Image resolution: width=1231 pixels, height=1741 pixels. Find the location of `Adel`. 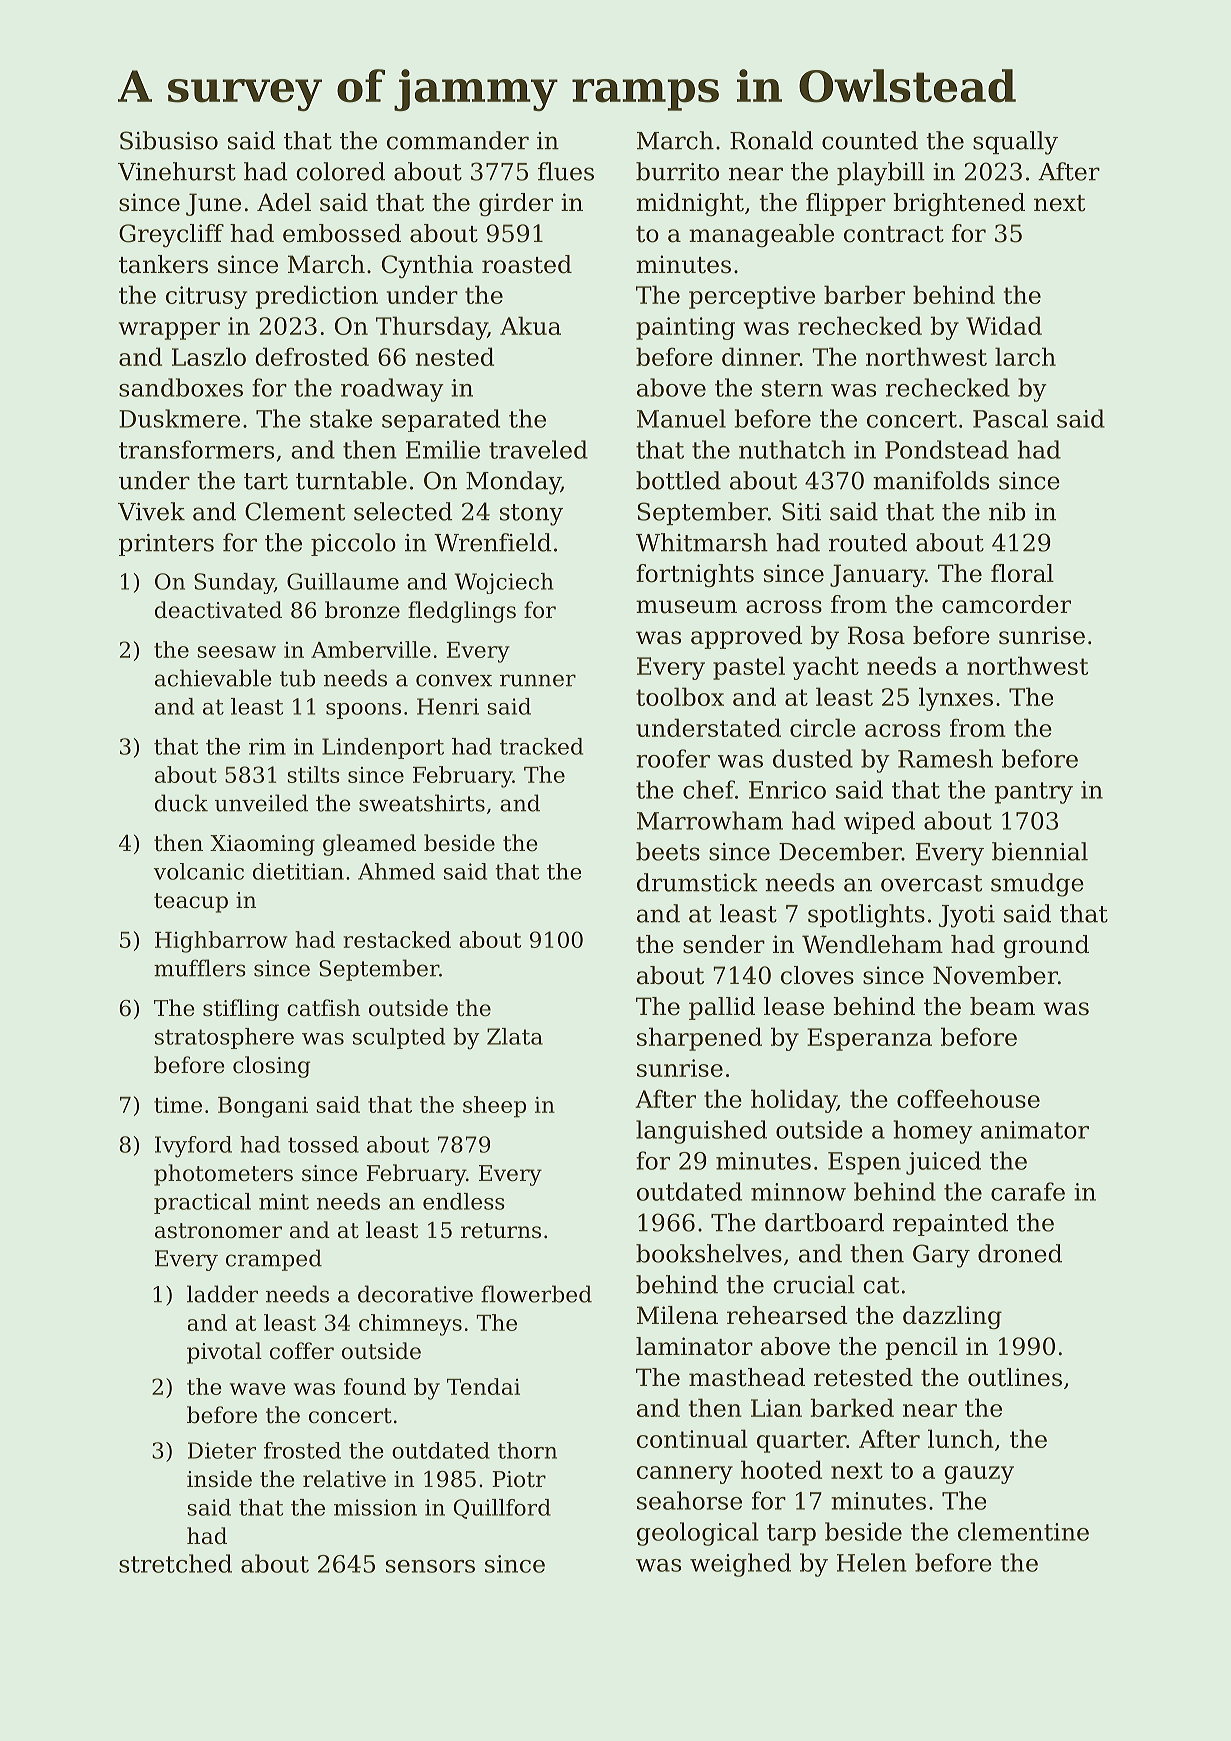

Adel is located at coordinates (284, 202).
